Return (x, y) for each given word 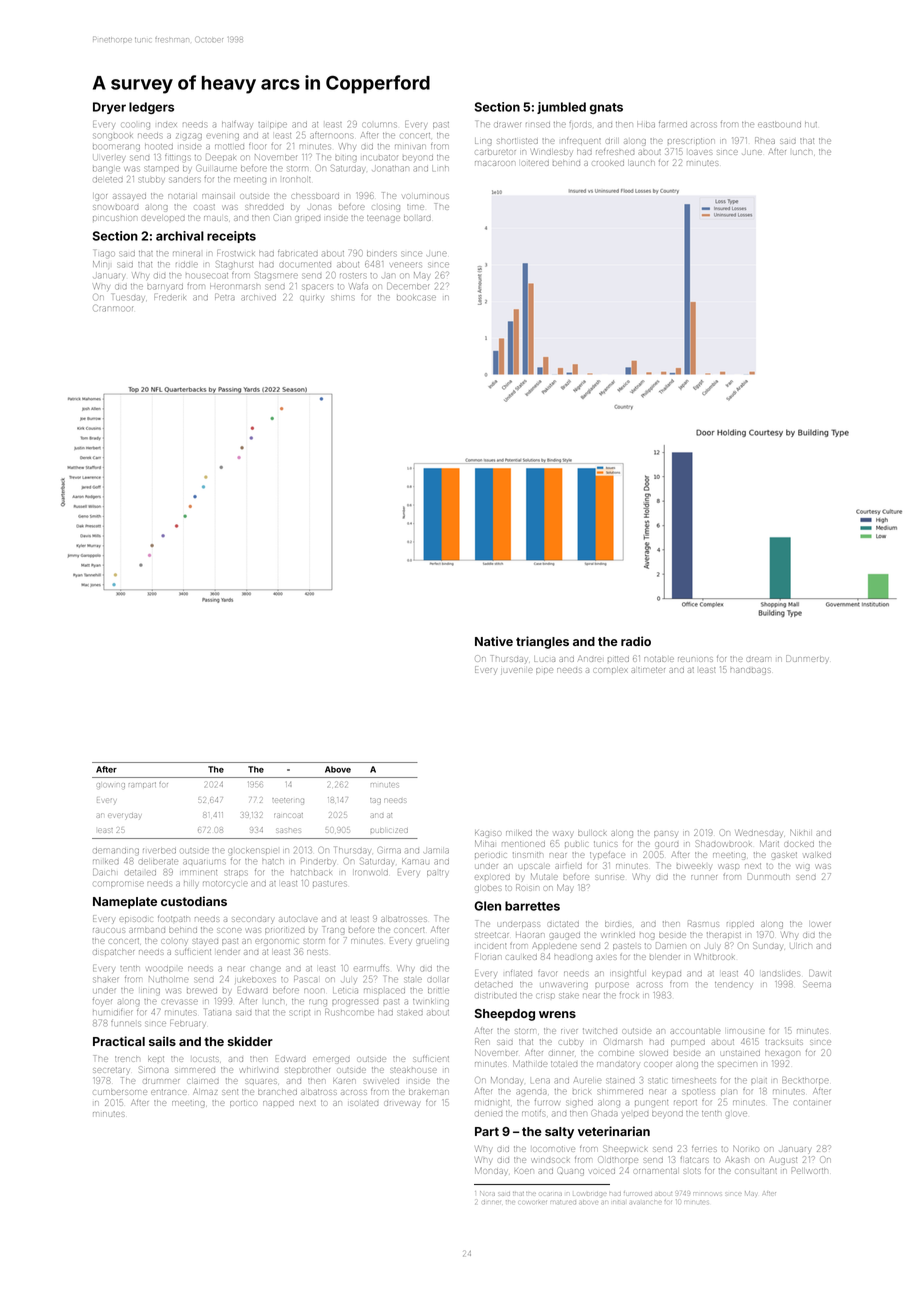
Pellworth (810, 1170)
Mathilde (530, 1063)
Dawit (820, 973)
